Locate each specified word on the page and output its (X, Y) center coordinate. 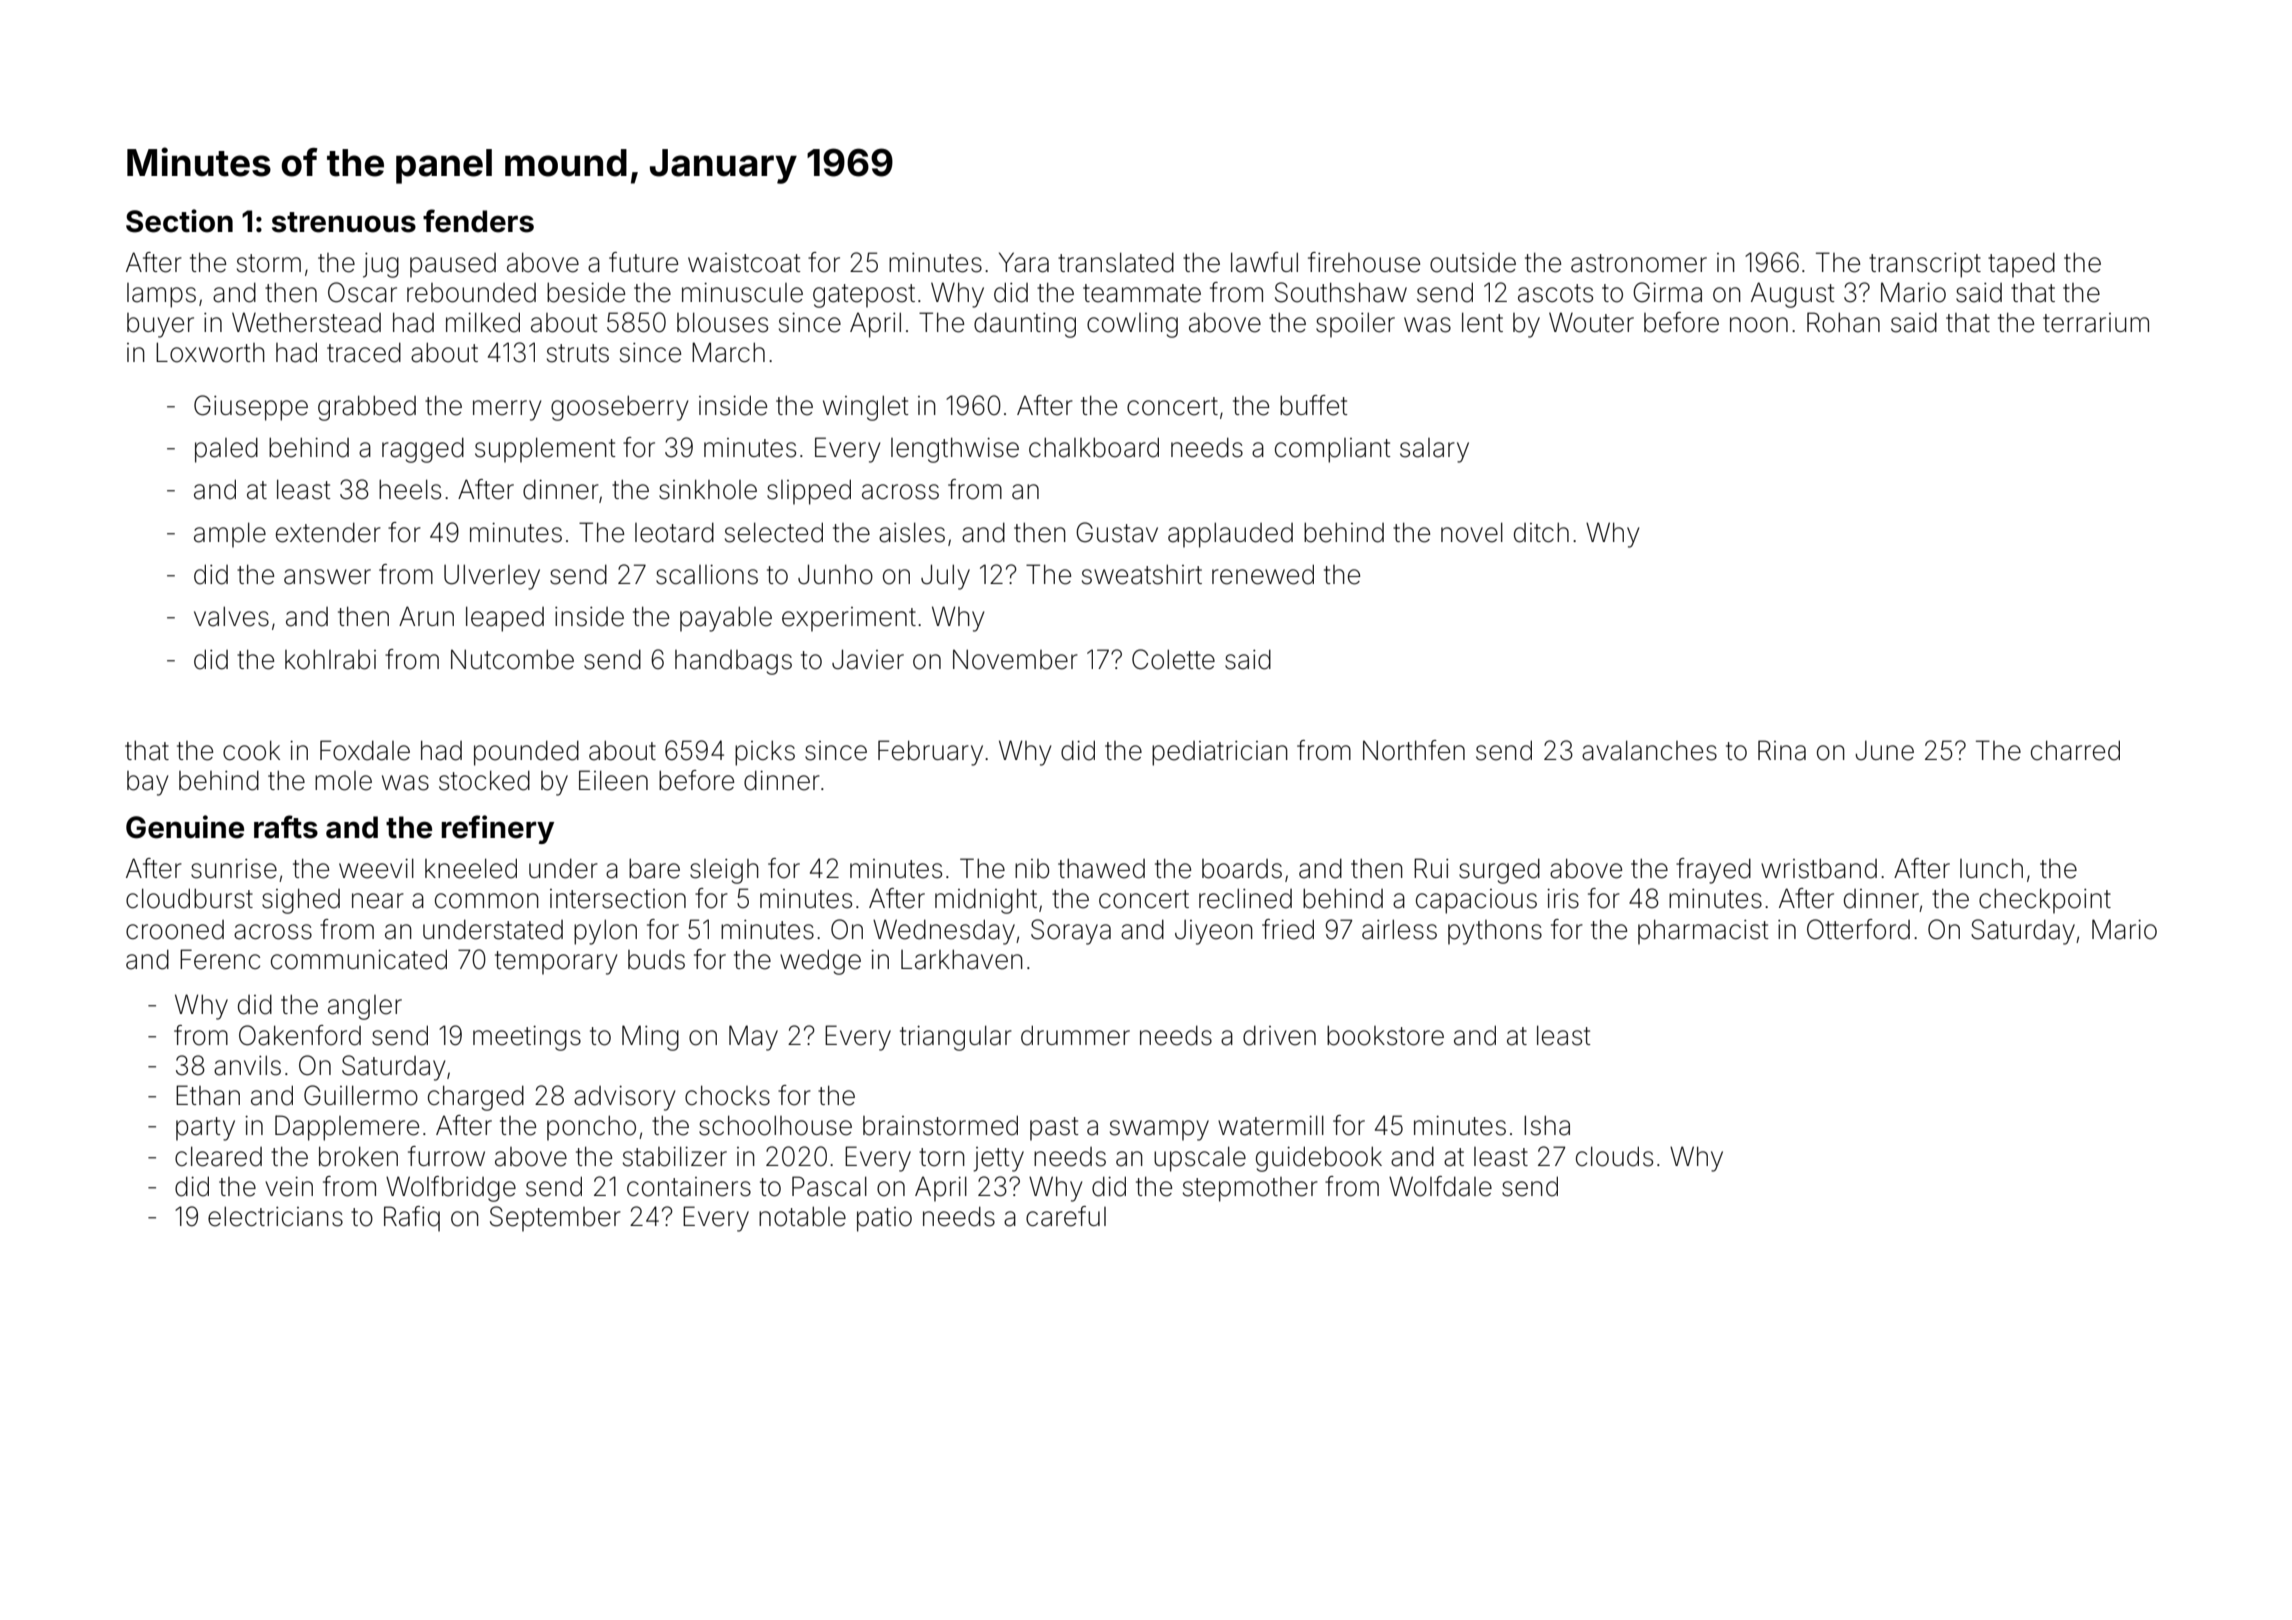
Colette (1173, 659)
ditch (1541, 532)
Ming (650, 1038)
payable (726, 619)
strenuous (344, 222)
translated (1116, 262)
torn (942, 1157)
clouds (1614, 1156)
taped (2021, 265)
